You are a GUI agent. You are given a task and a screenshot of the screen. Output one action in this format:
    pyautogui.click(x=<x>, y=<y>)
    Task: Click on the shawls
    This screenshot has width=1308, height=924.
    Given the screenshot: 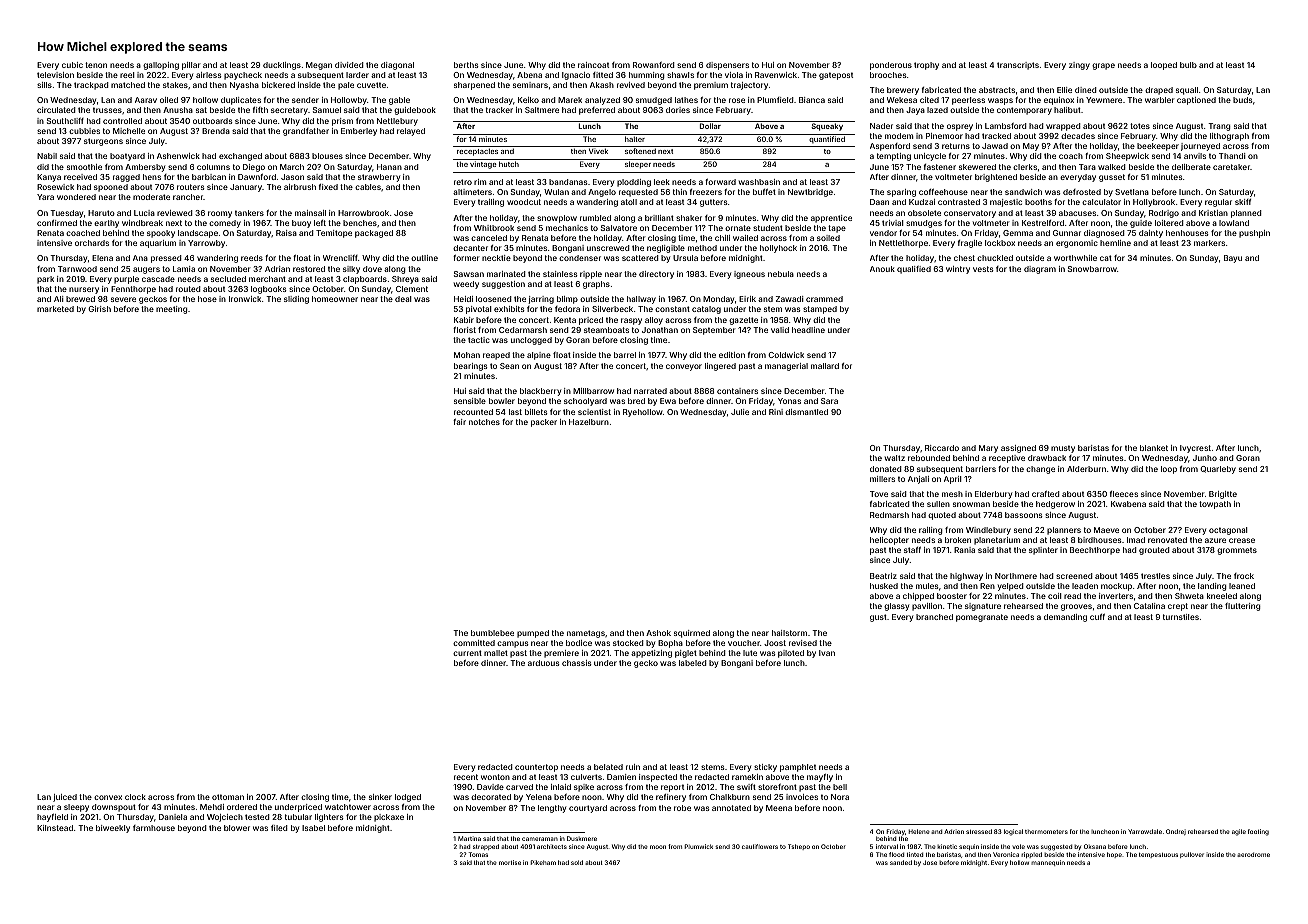 What is the action you would take?
    pyautogui.click(x=680, y=75)
